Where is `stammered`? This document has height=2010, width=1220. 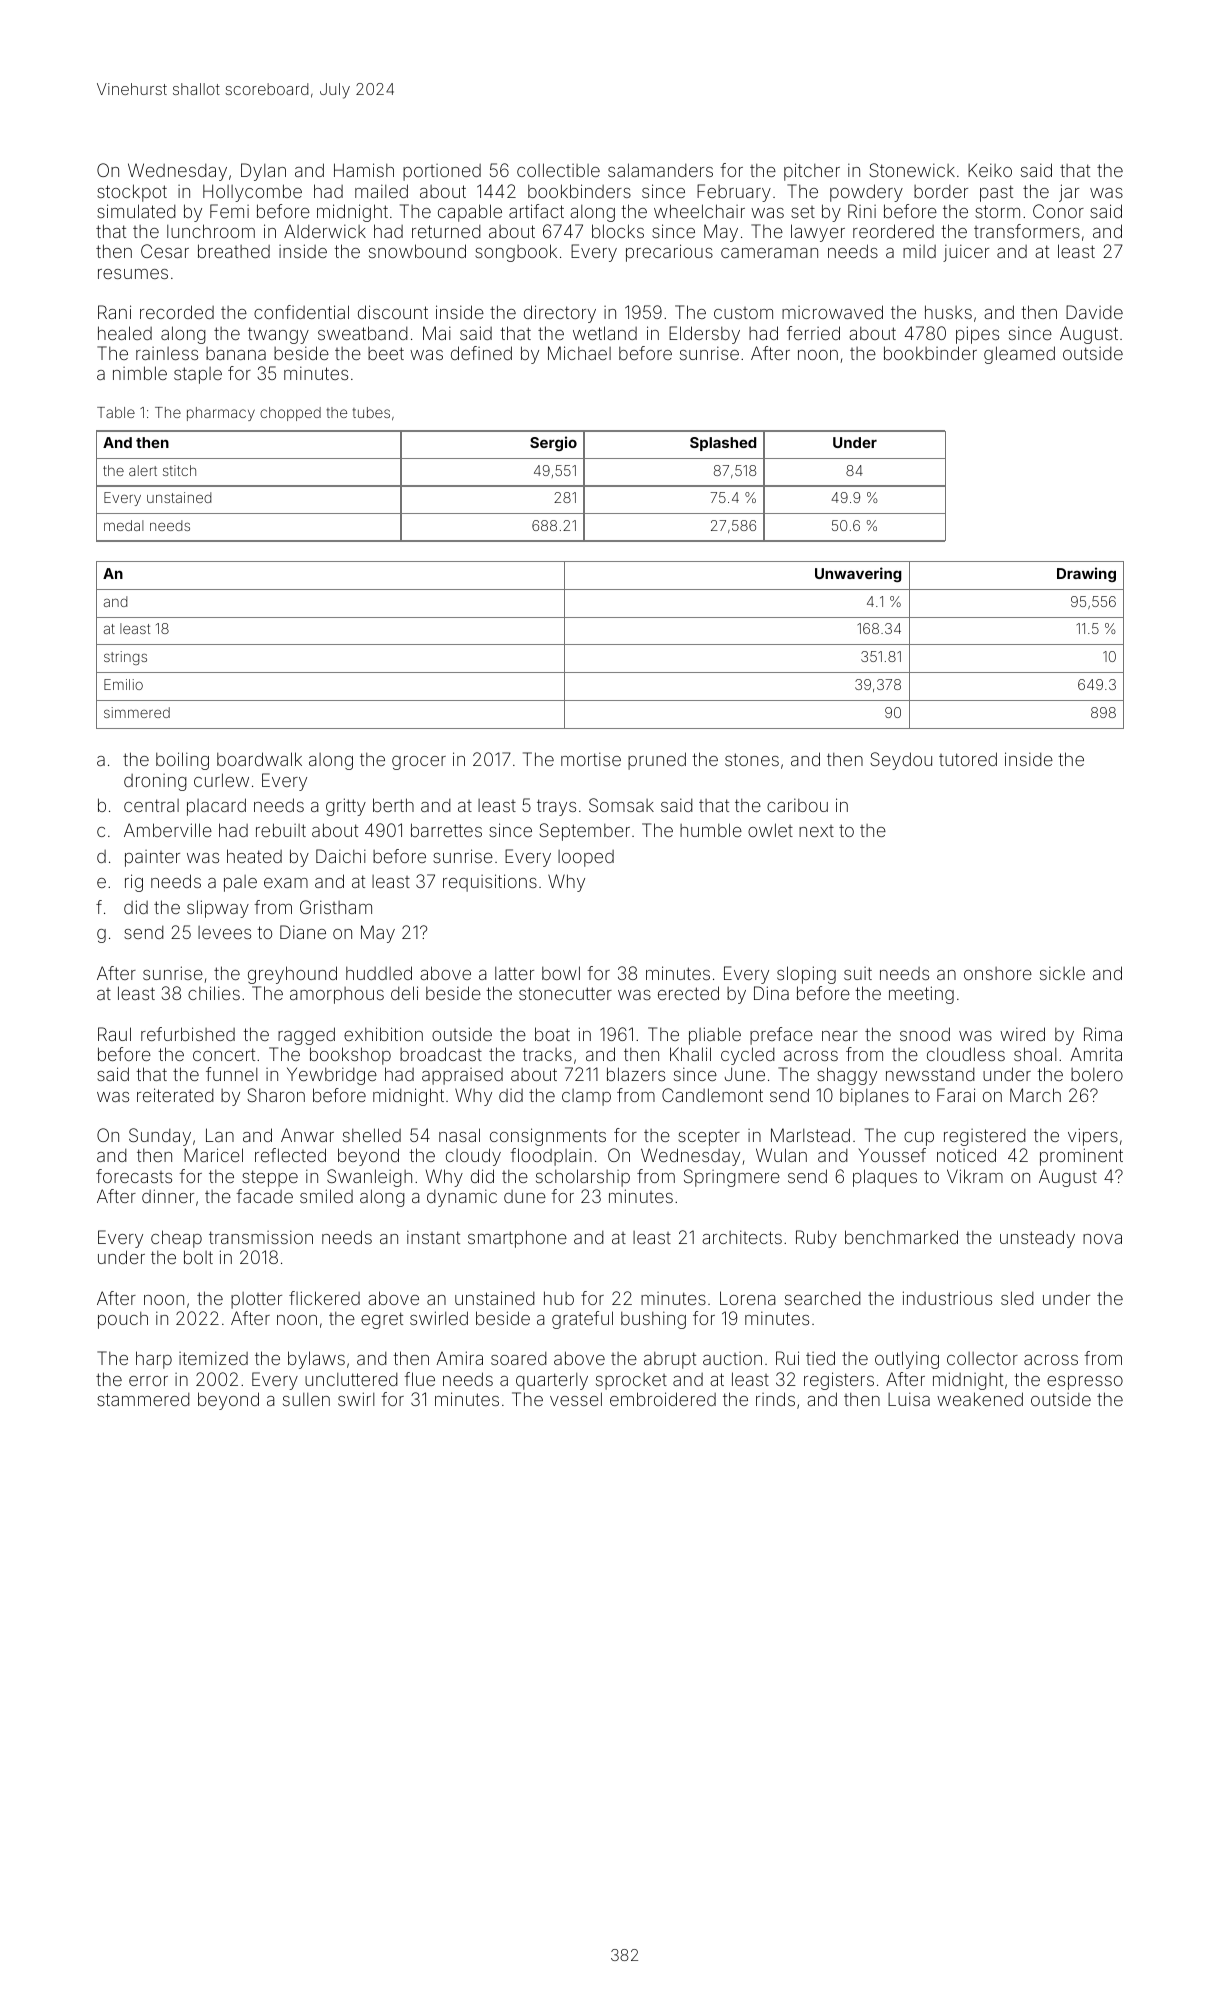
stammered is located at coordinates (143, 1399).
